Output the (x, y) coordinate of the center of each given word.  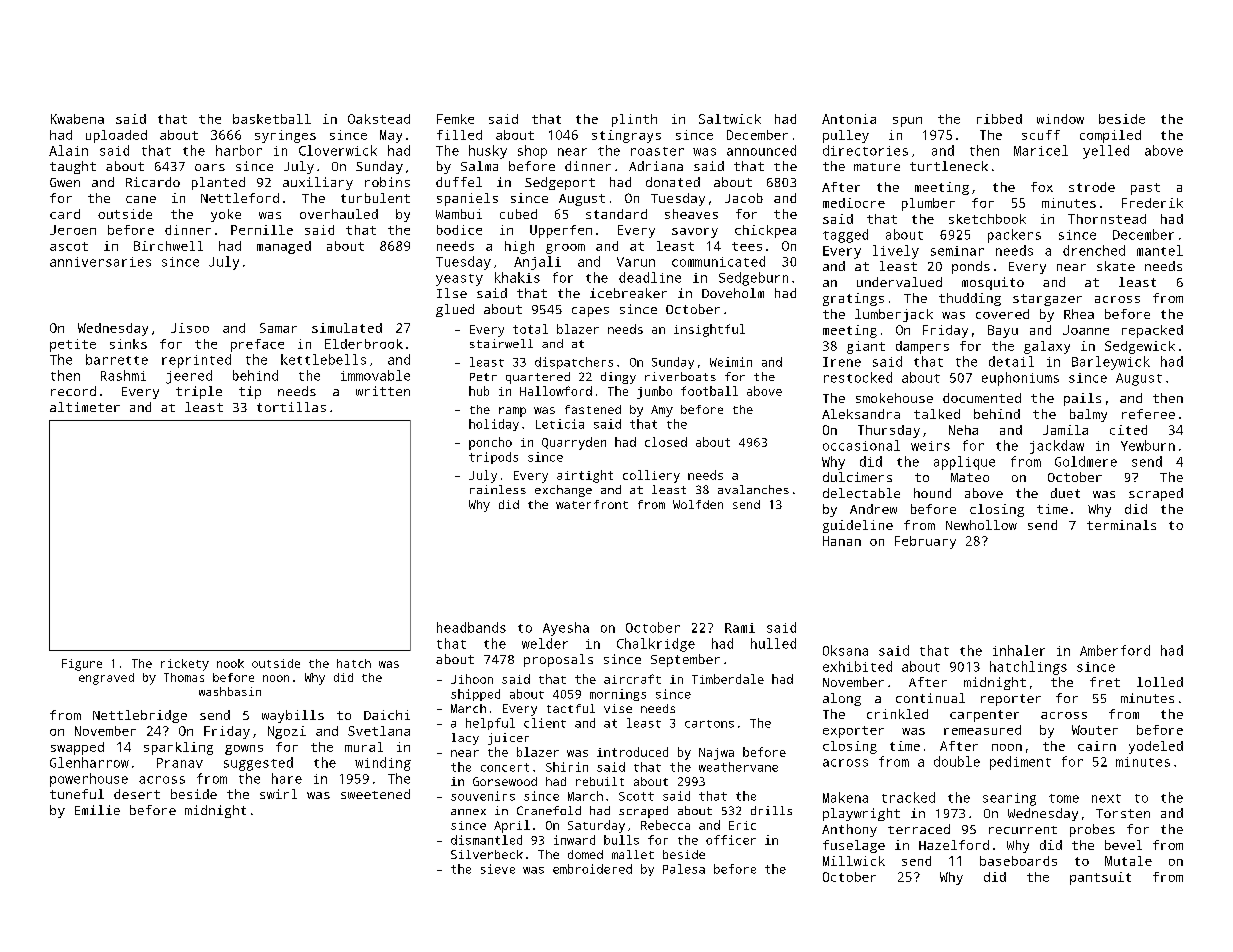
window (1060, 119)
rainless (498, 489)
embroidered (592, 869)
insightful (709, 330)
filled (459, 135)
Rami (740, 628)
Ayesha (566, 629)
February (925, 542)
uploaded (116, 136)
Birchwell (168, 246)
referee (1148, 414)
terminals (1121, 525)
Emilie (97, 810)
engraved (106, 679)
